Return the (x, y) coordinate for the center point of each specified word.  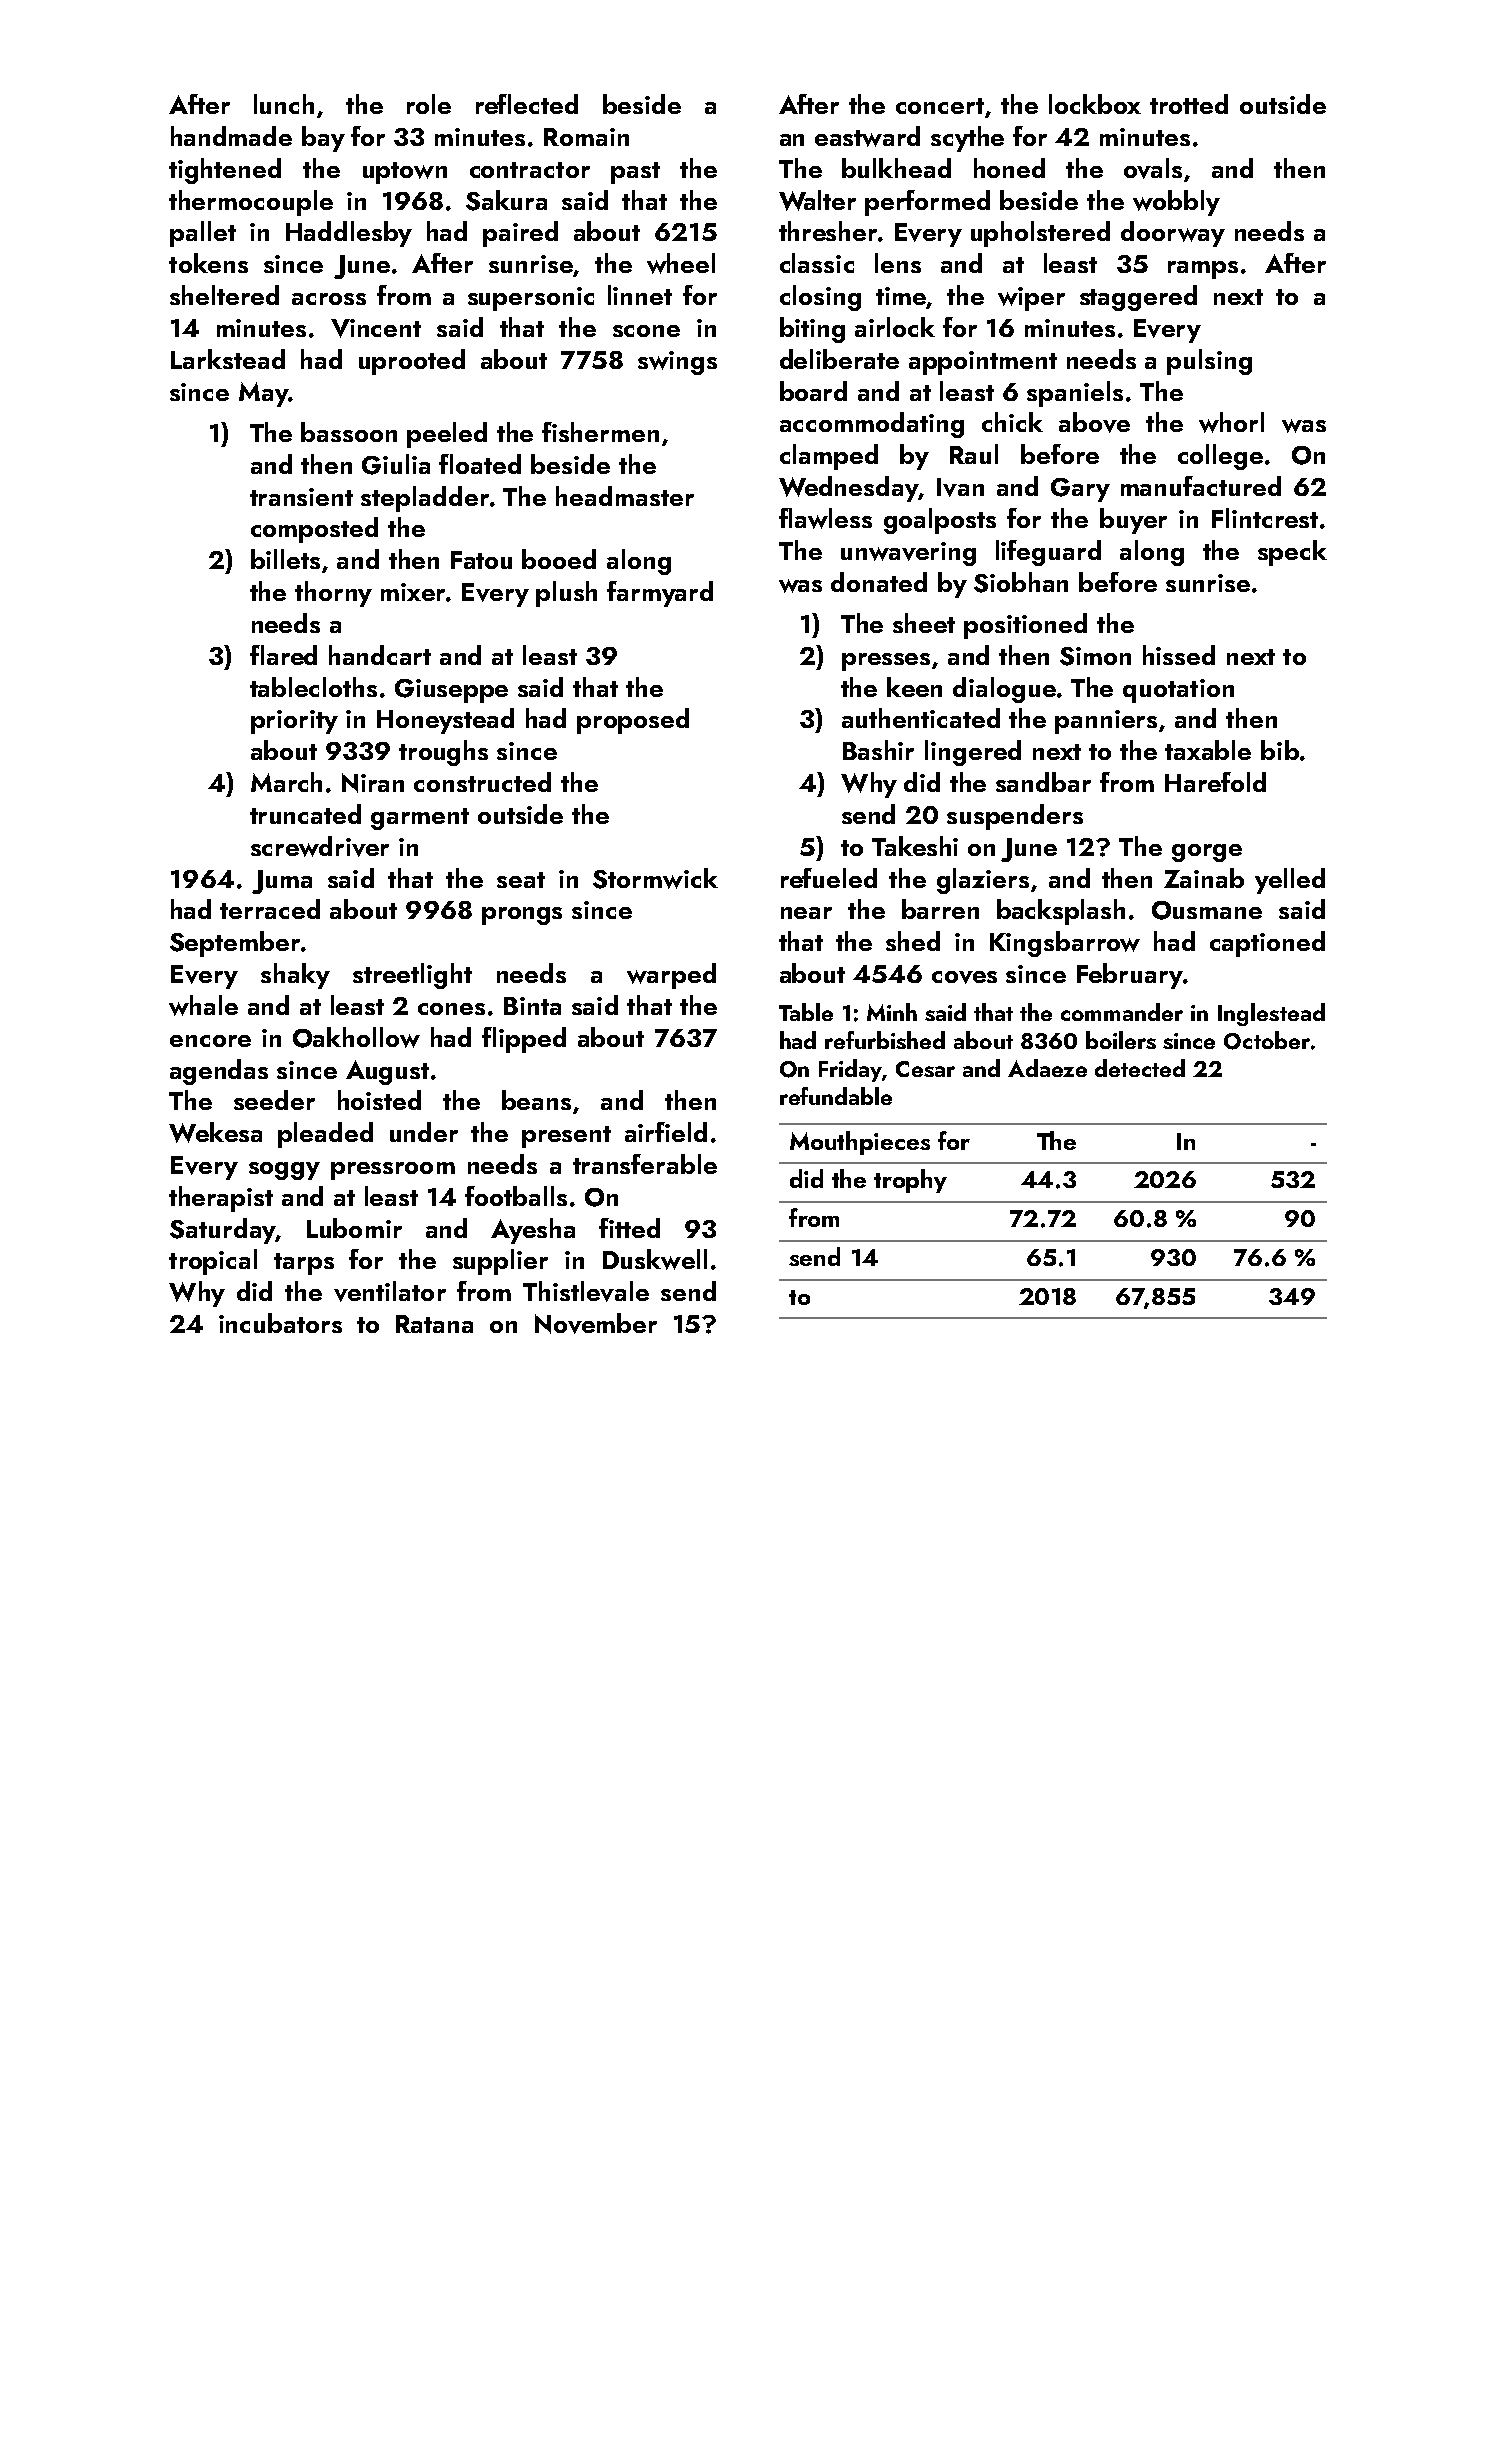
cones (451, 1009)
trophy (910, 1181)
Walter (817, 200)
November (596, 1323)
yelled (1290, 881)
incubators (280, 1323)
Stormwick (655, 878)
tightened (225, 171)
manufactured (1201, 486)
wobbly (1176, 203)
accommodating (872, 425)
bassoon (349, 432)
